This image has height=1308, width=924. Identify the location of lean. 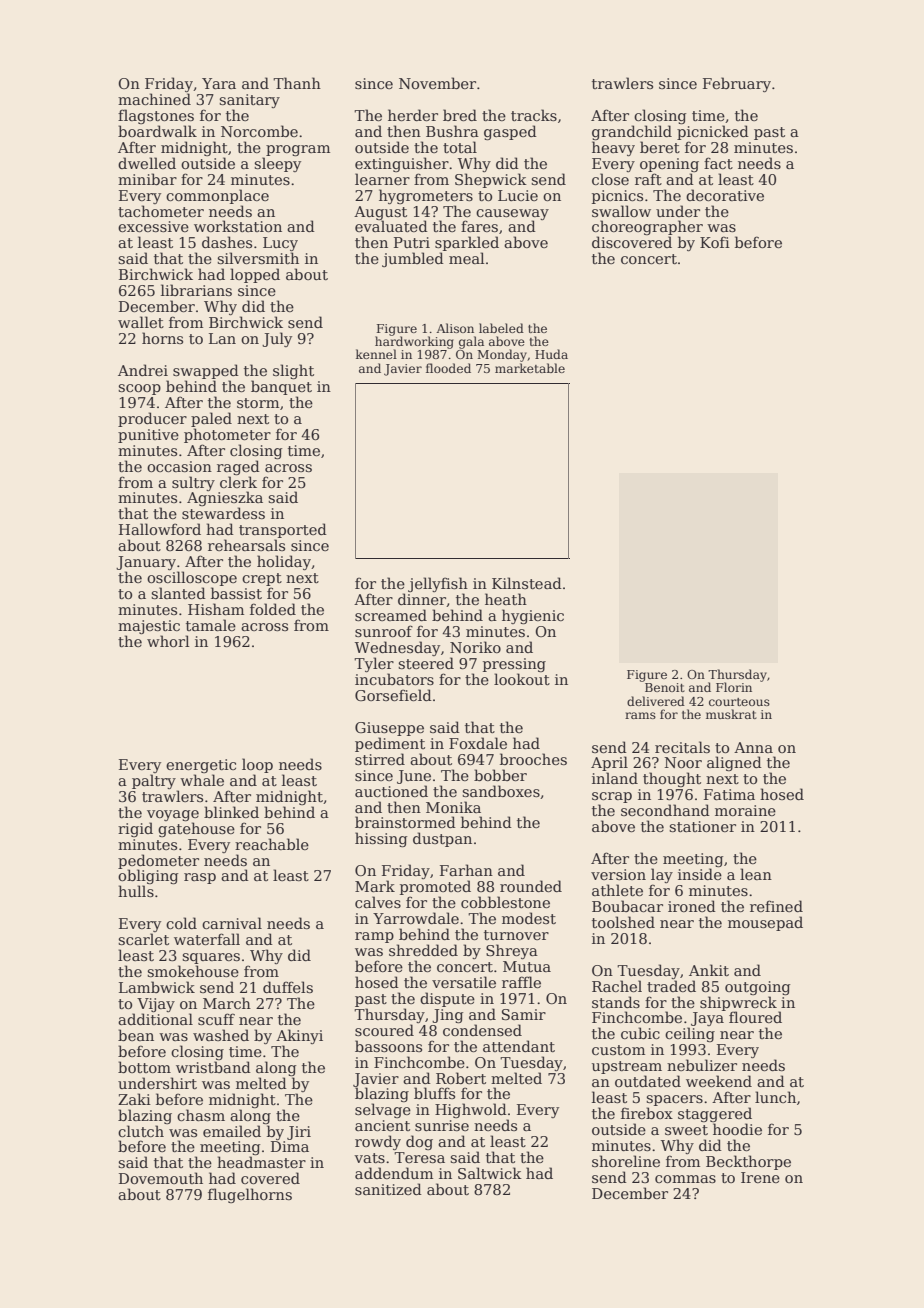
(756, 874).
